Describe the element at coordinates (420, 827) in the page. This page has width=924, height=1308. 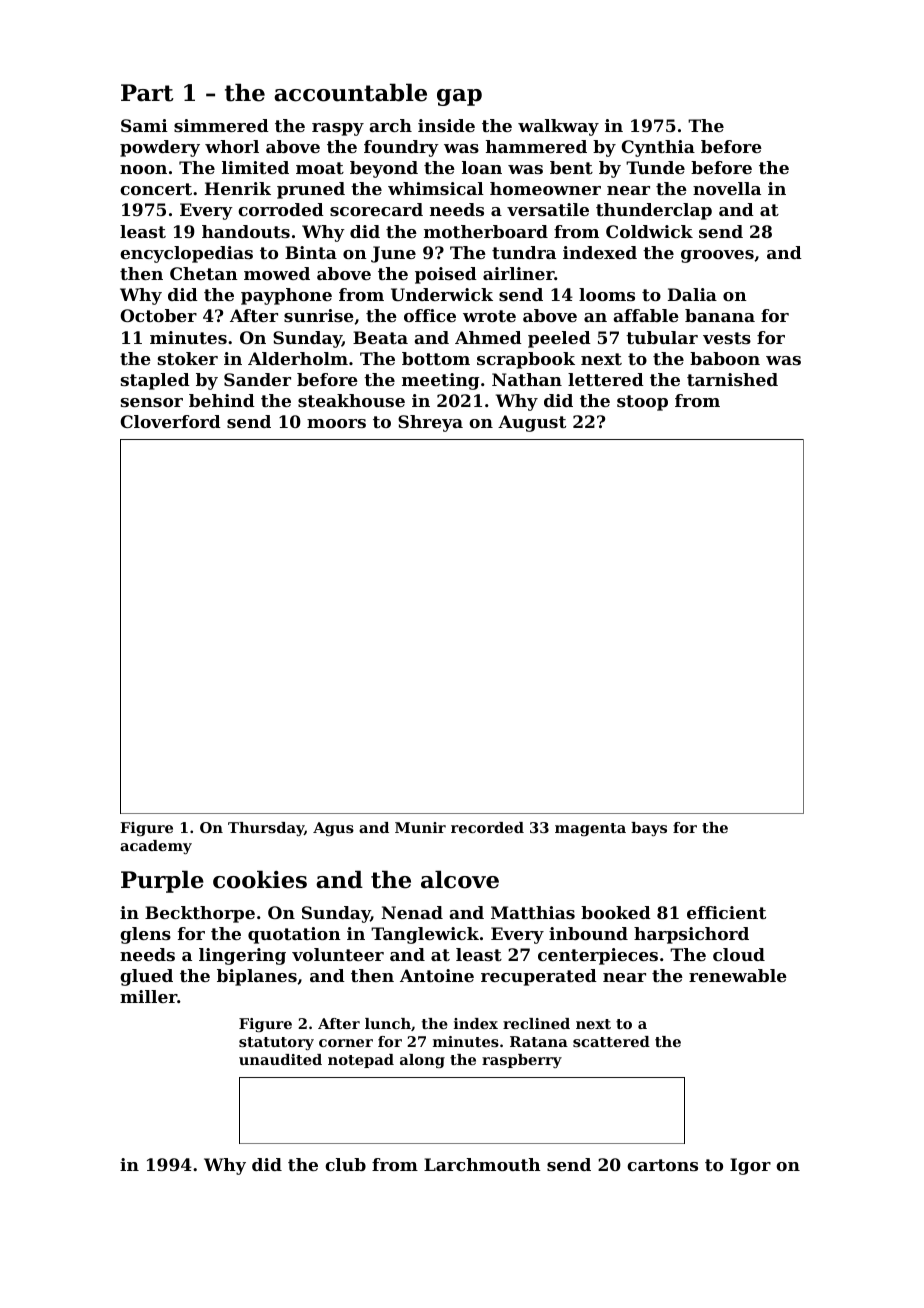
I see `Munir` at that location.
